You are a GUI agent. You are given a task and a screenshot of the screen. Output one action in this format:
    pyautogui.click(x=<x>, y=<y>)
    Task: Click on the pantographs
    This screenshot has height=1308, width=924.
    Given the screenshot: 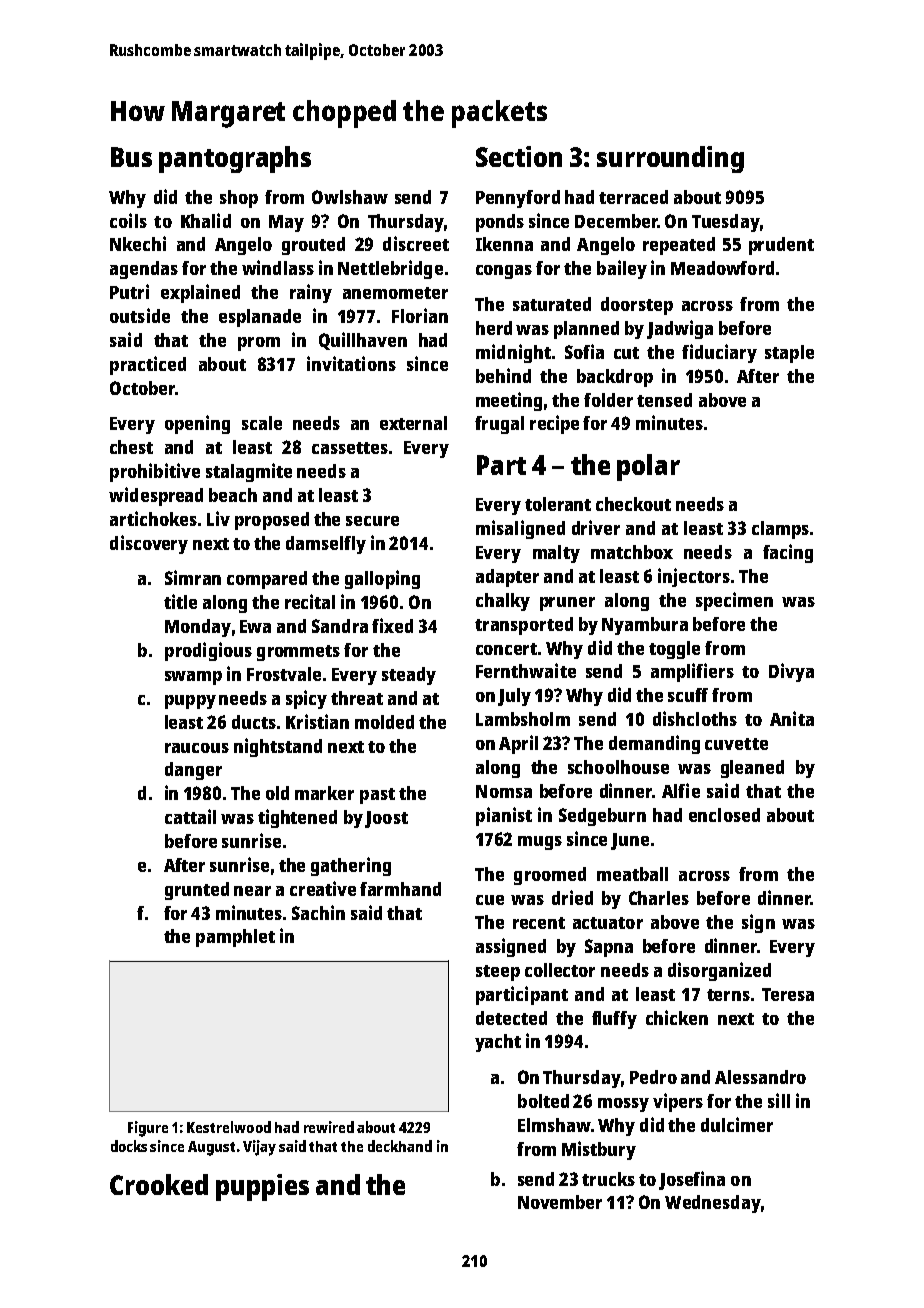 What is the action you would take?
    pyautogui.click(x=235, y=159)
